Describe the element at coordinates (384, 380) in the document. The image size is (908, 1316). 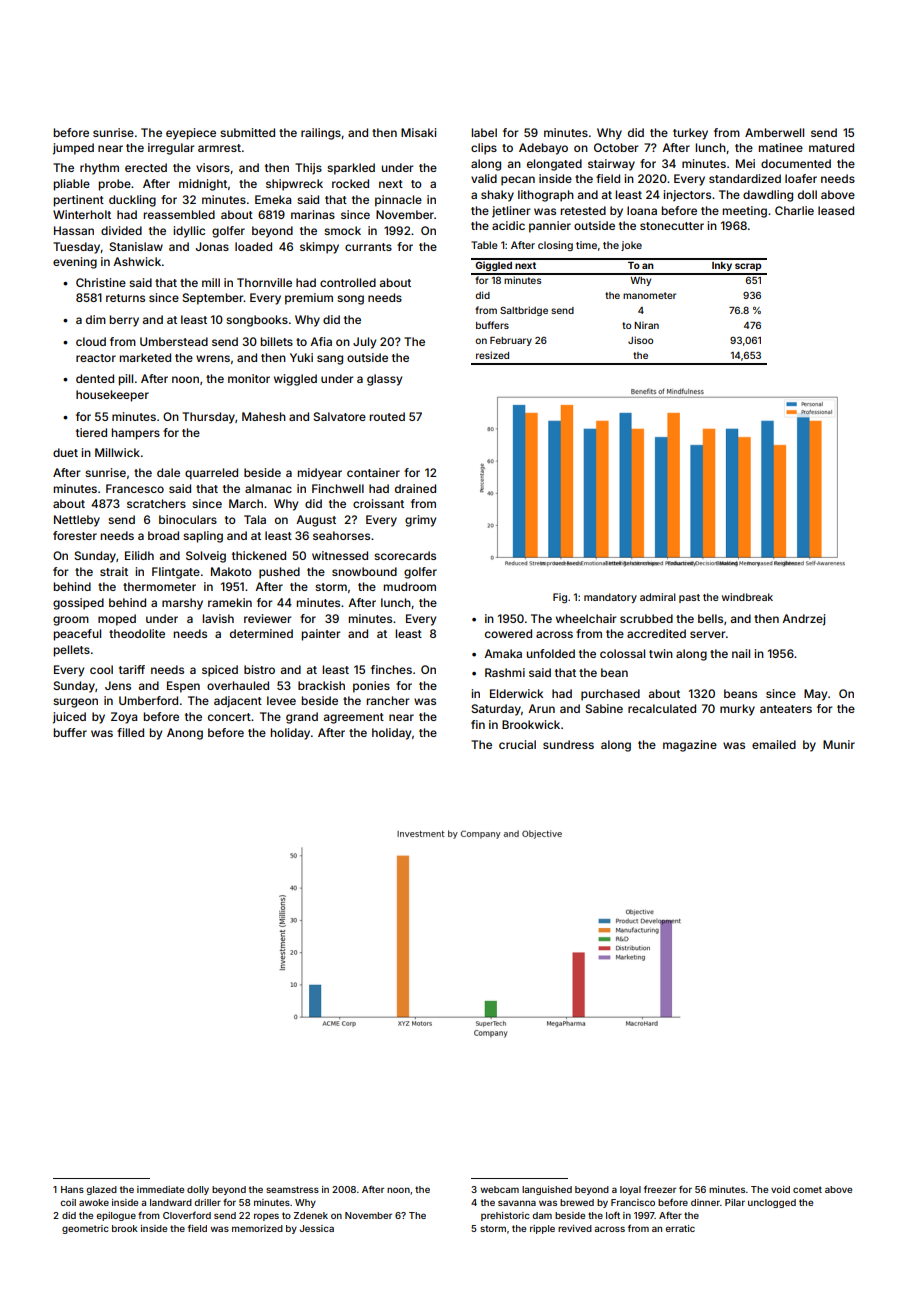
I see `glassy` at that location.
